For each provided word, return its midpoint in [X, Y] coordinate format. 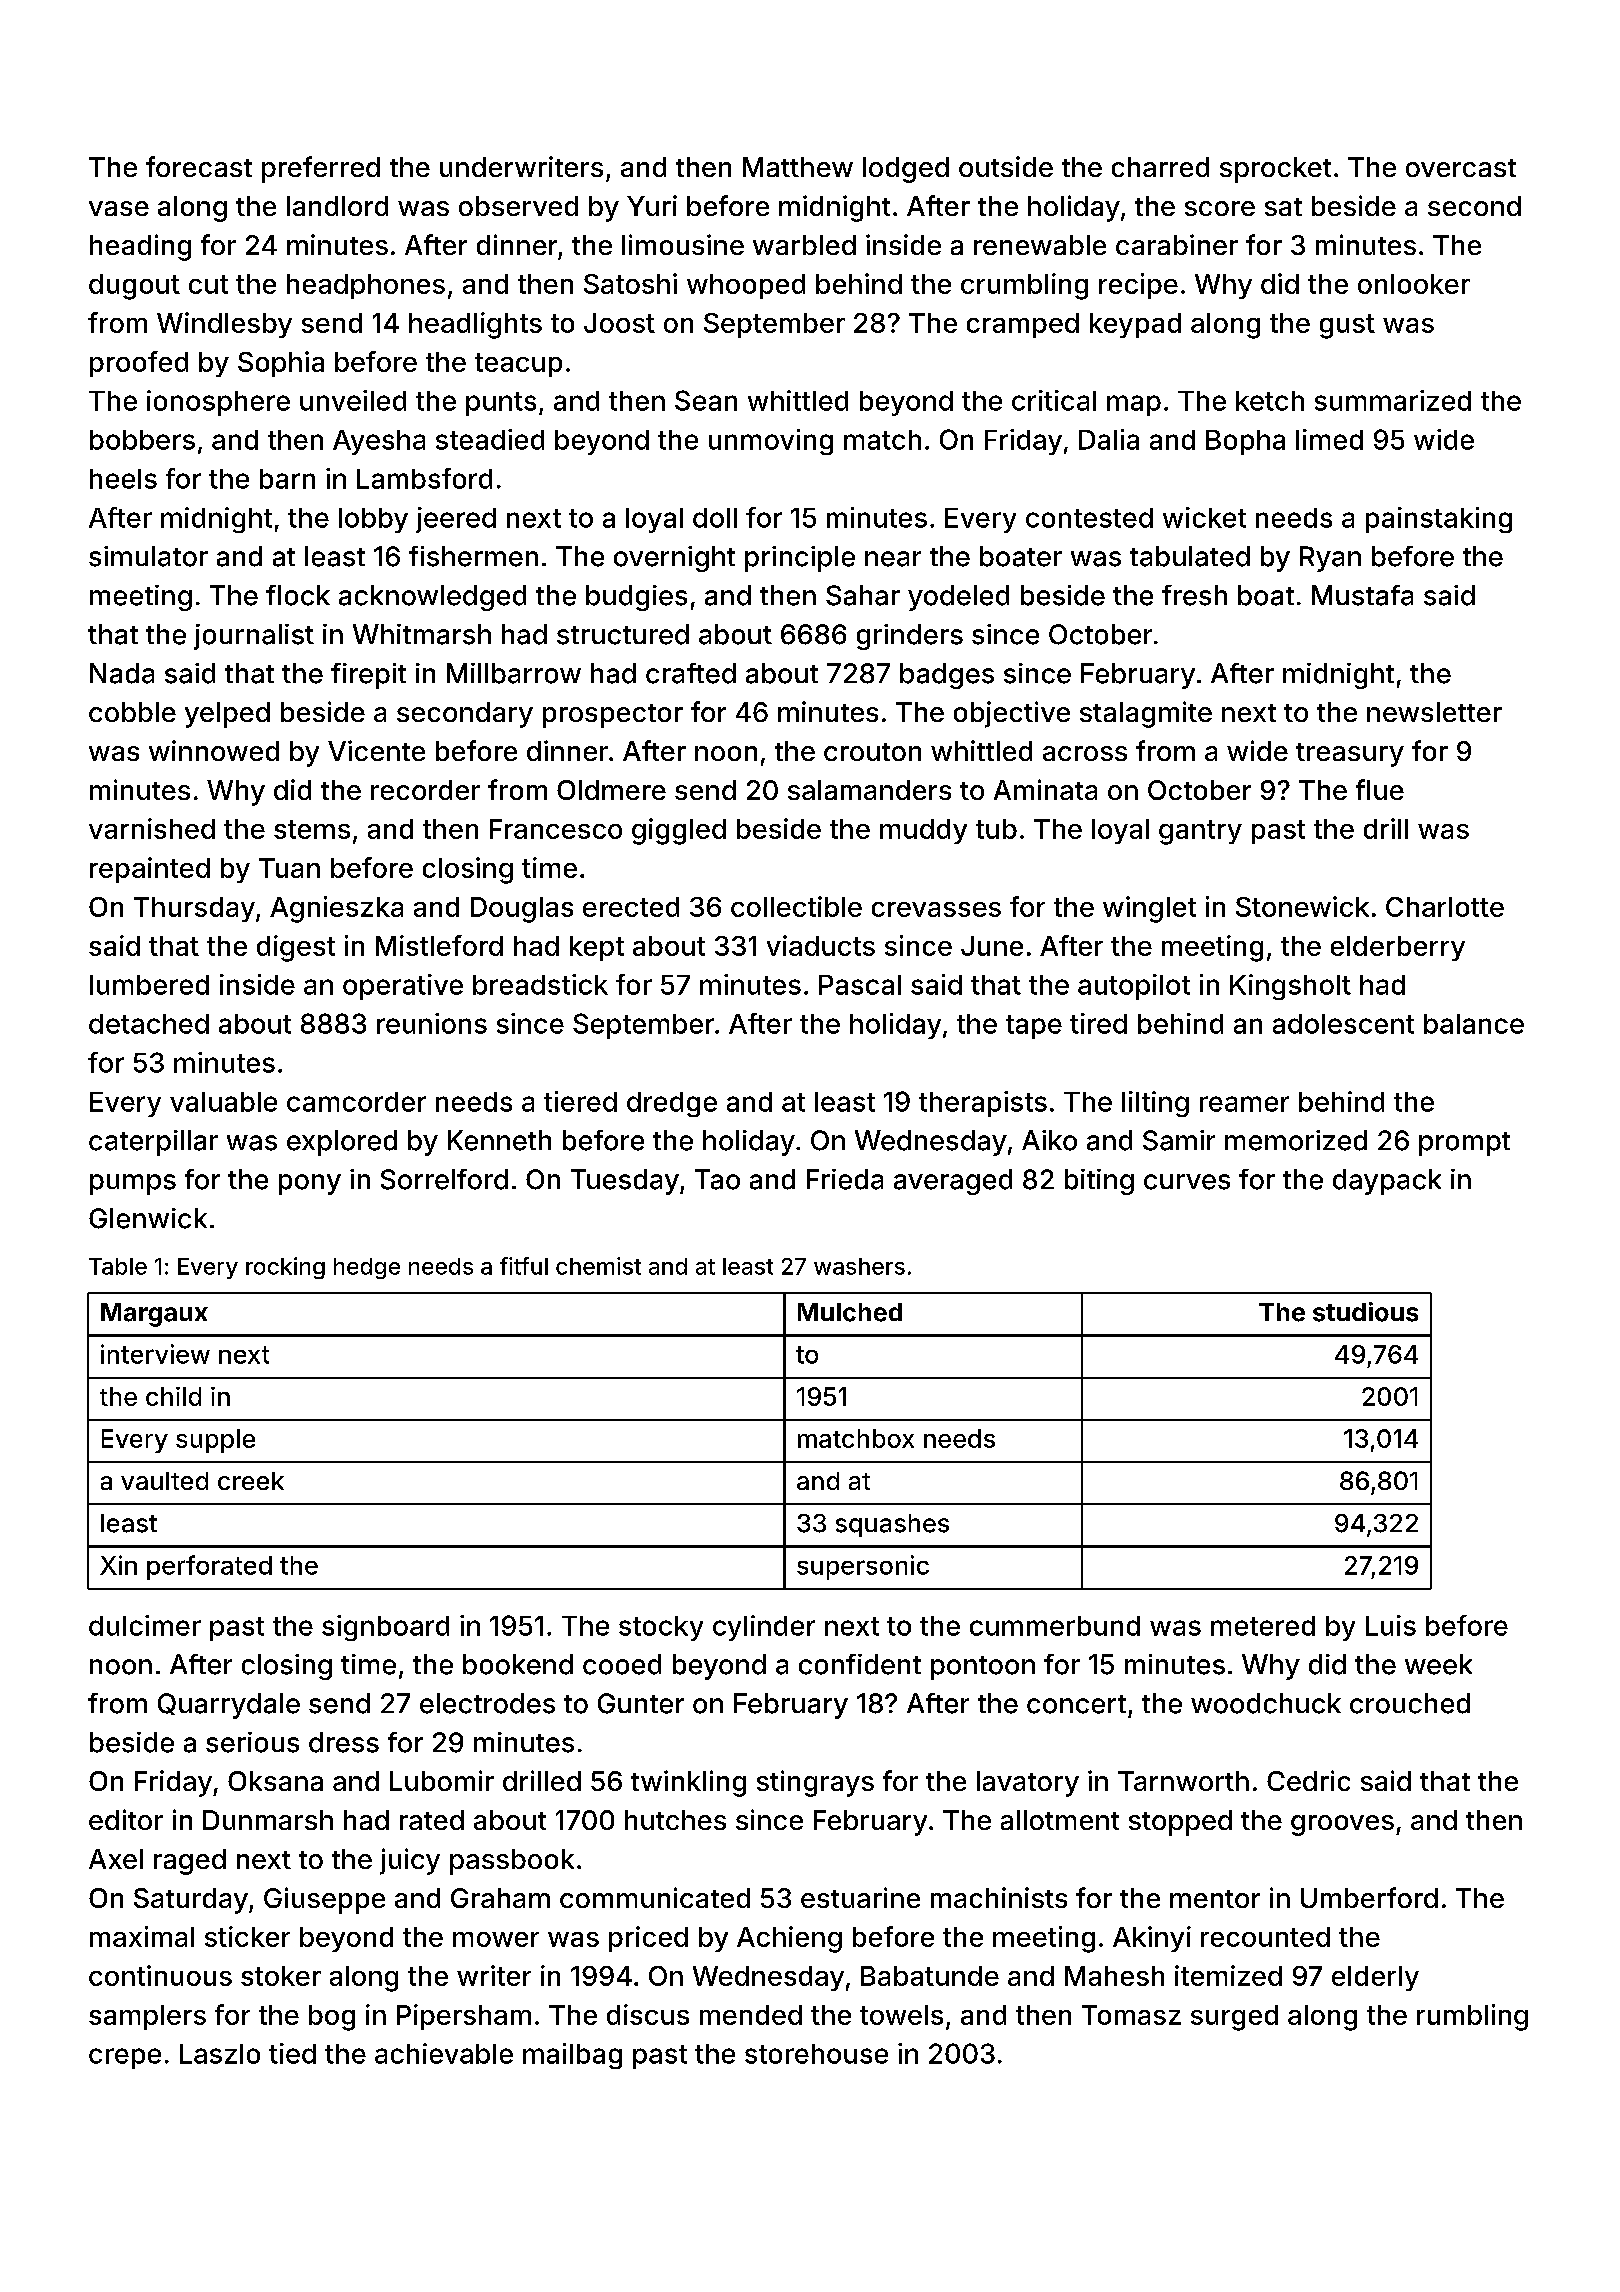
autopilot [1134, 987]
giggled [679, 831]
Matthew [798, 167]
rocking [285, 1268]
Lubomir [442, 1780]
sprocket [1275, 170]
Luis [1391, 1625]
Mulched [850, 1312]
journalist [254, 637]
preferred [321, 169]
